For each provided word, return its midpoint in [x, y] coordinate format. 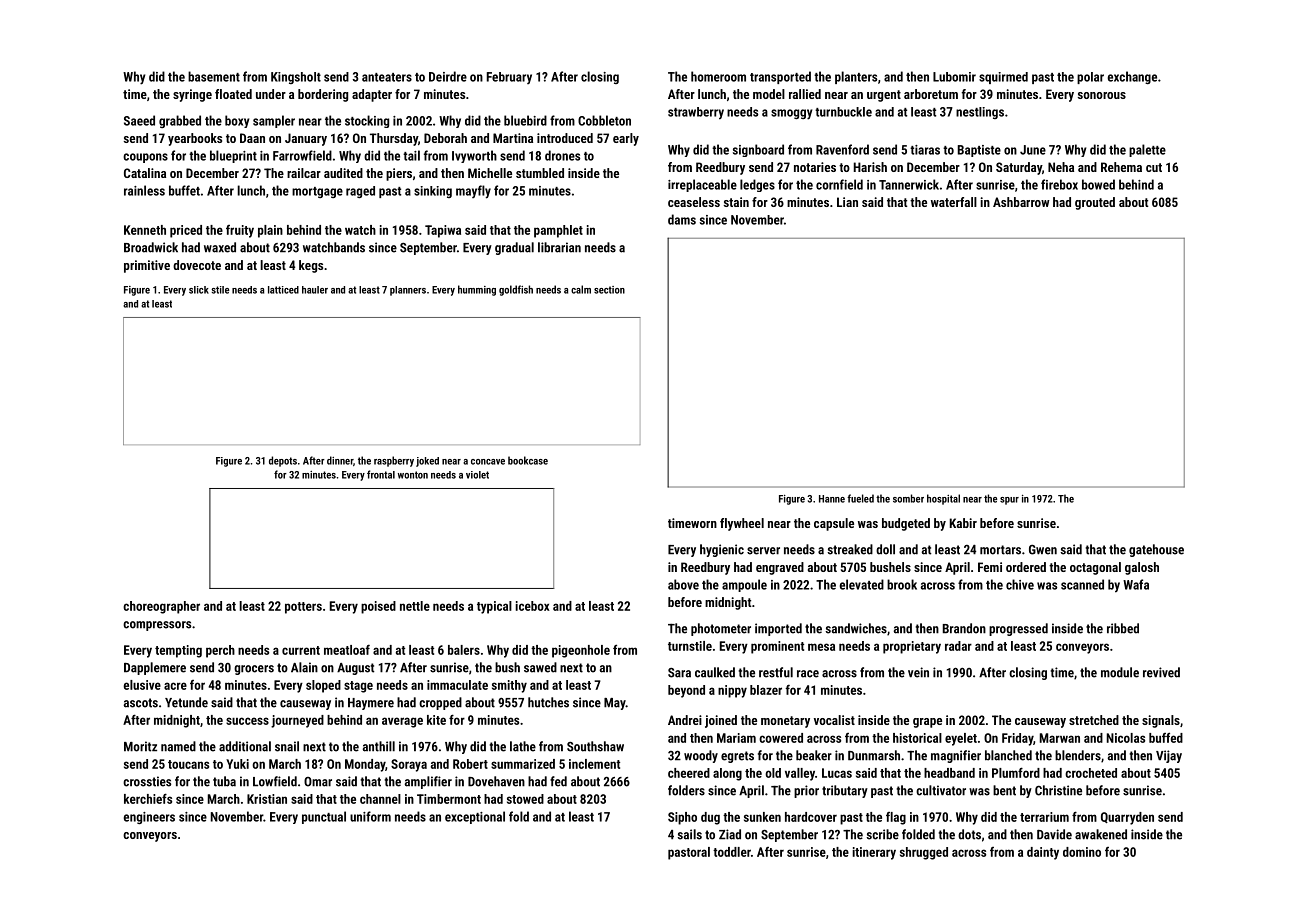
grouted [1095, 203]
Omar [318, 782]
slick [199, 290]
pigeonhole [581, 651]
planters [856, 77]
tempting [178, 651]
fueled [860, 498]
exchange [1132, 77]
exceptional [475, 817]
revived [1161, 672]
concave [488, 462]
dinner [340, 460]
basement [214, 76]
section [609, 290]
